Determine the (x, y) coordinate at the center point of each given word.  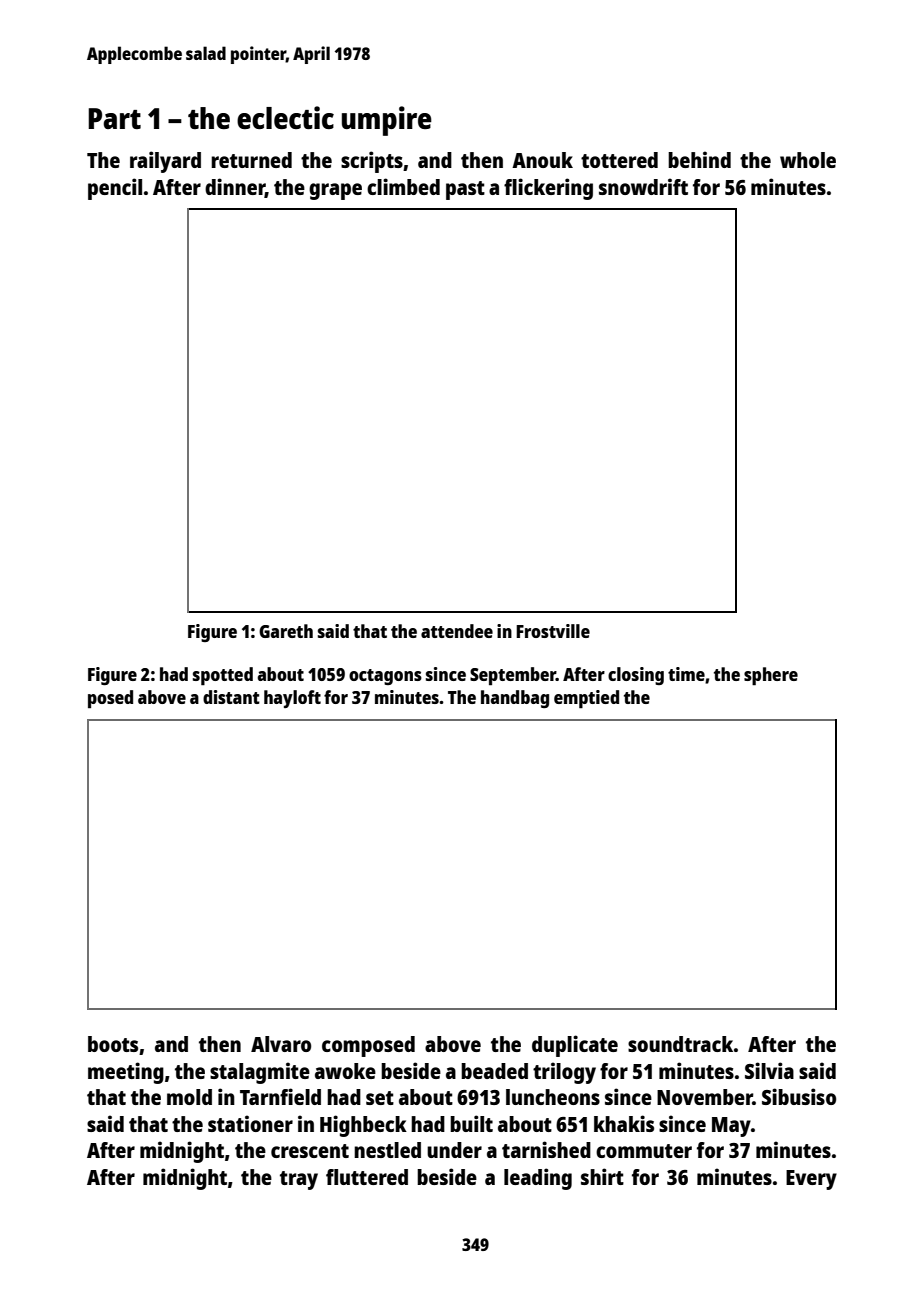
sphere (771, 676)
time (686, 674)
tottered (619, 160)
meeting (126, 1073)
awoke (345, 1071)
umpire (387, 121)
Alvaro (281, 1044)
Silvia (769, 1070)
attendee (457, 631)
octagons (385, 677)
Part (114, 118)
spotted (223, 676)
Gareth (286, 631)
